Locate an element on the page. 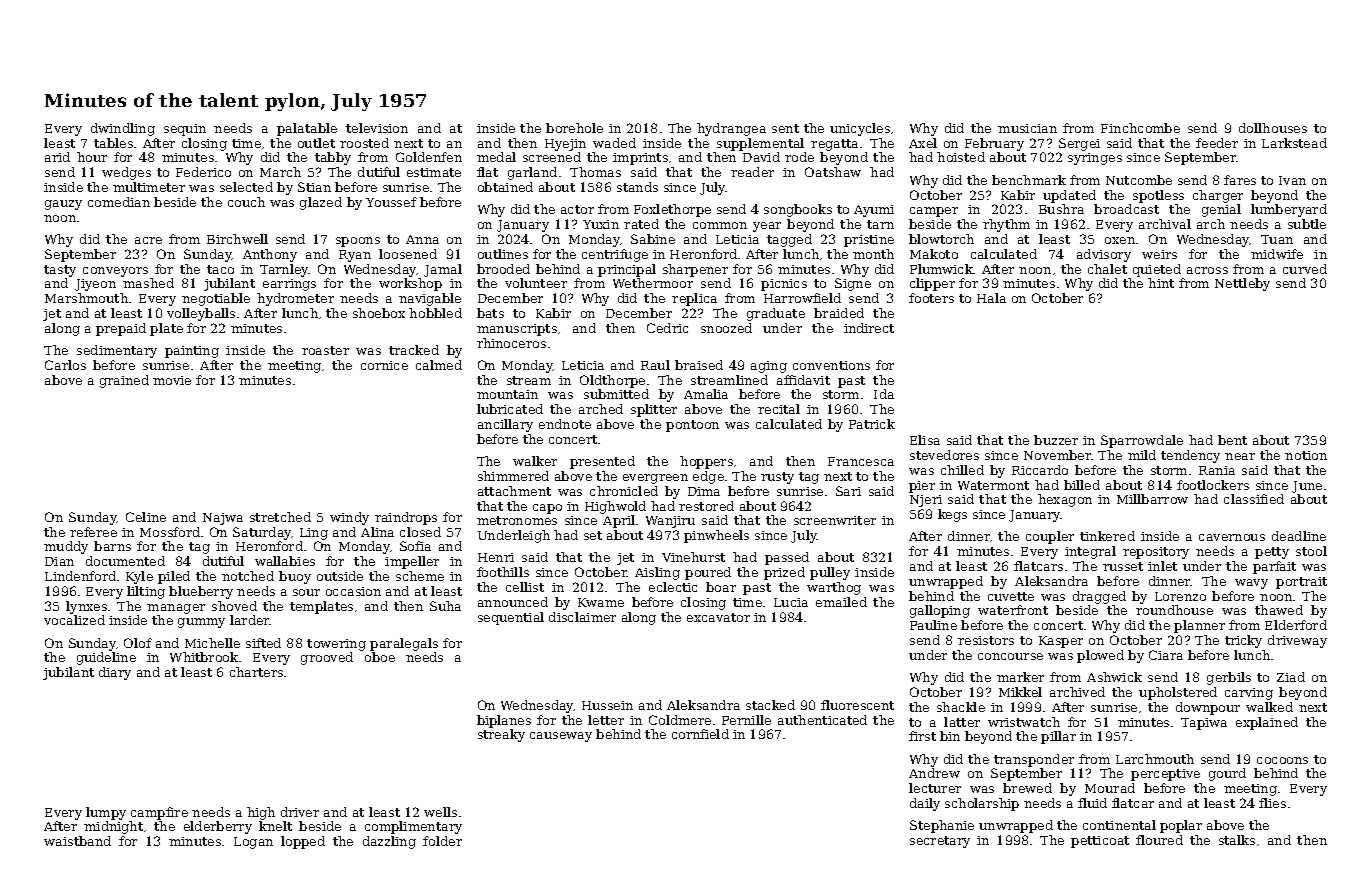  sequin is located at coordinates (185, 130).
